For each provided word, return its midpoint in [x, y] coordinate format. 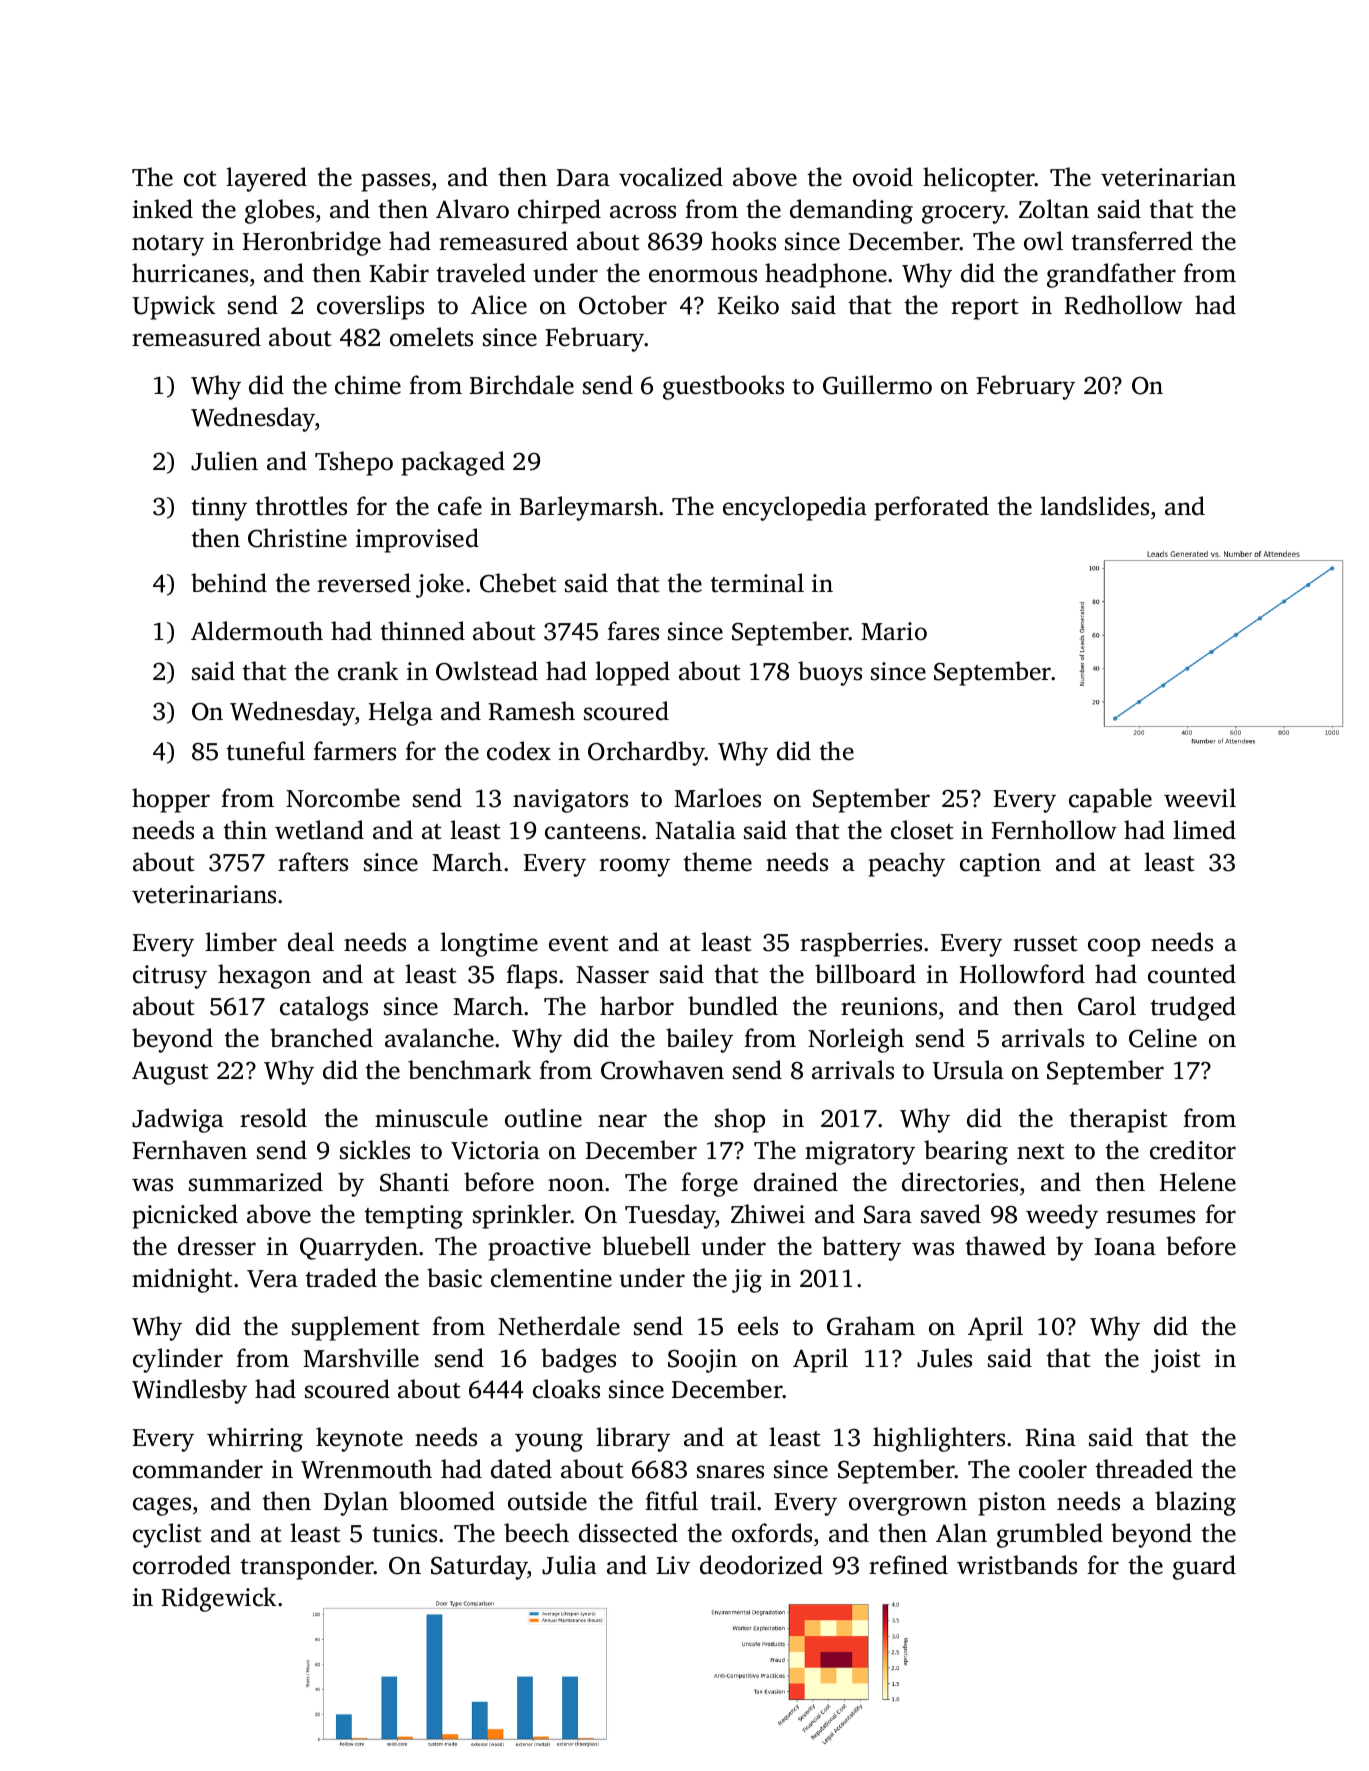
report [984, 309]
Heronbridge [312, 243]
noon [576, 1185]
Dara [583, 178]
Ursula [968, 1070]
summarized [256, 1182]
